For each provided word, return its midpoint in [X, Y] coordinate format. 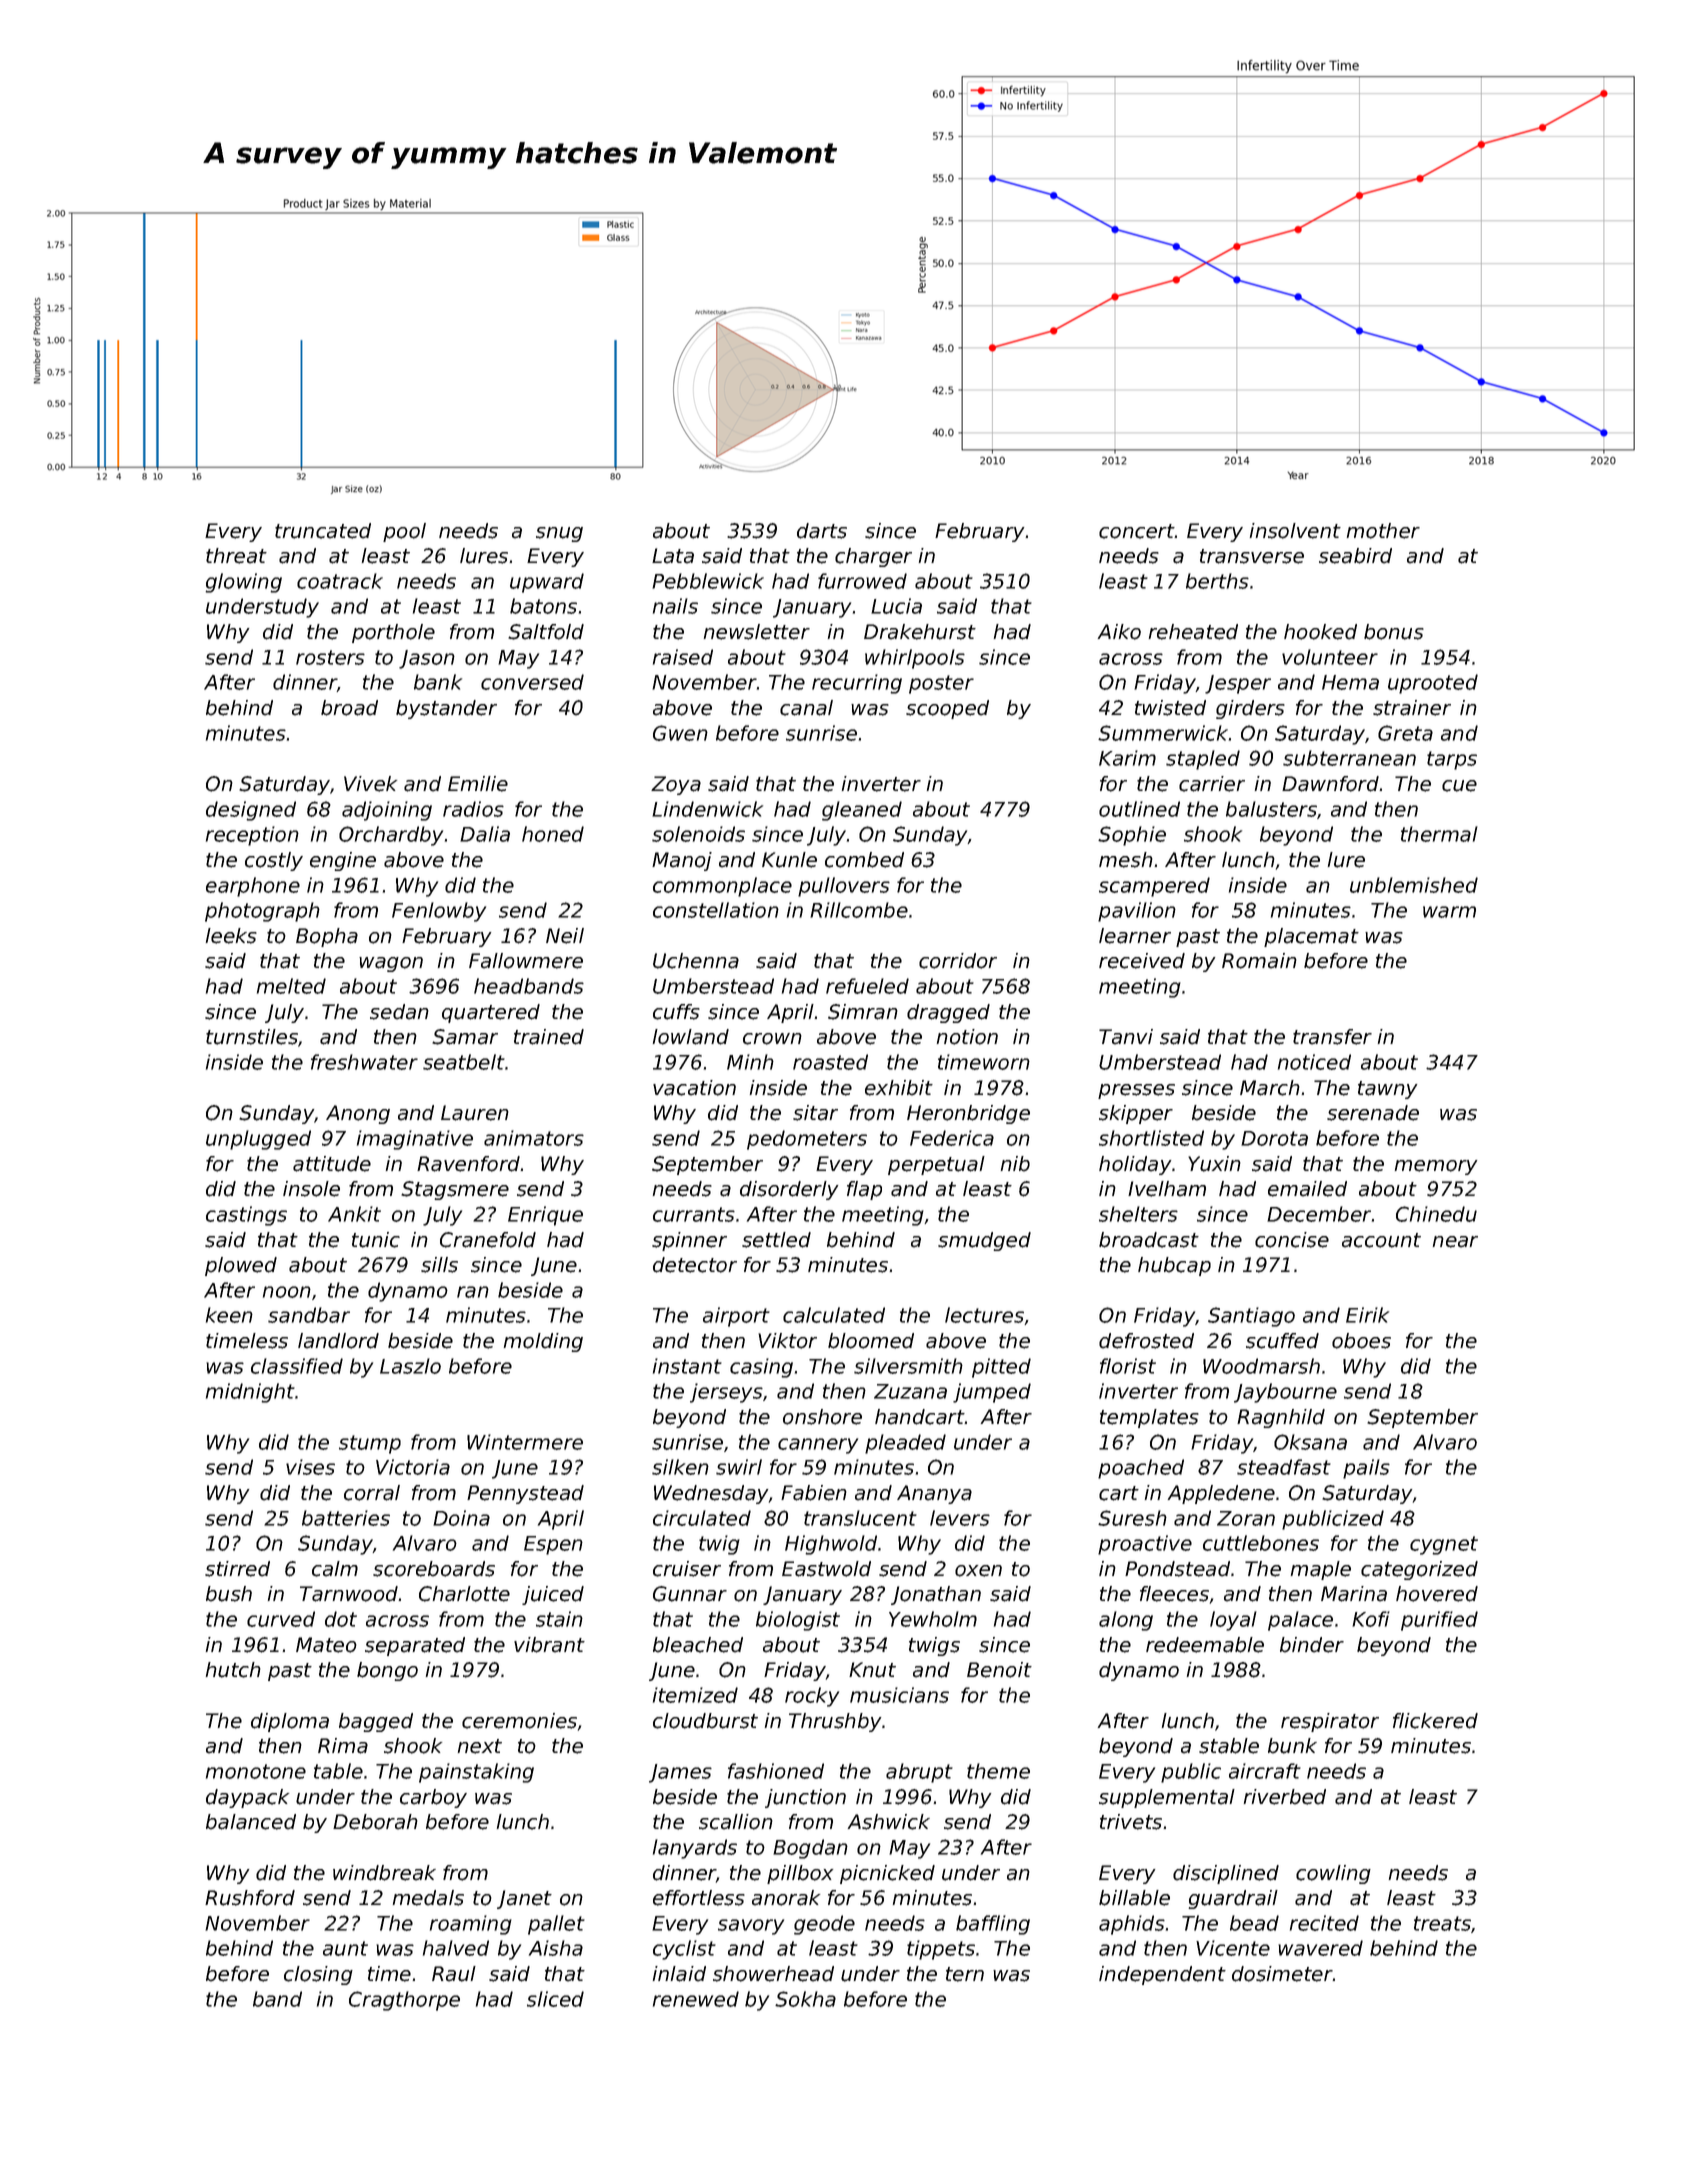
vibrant [549, 1645]
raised [683, 657]
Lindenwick [707, 809]
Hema [1350, 682]
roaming [471, 1925]
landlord [338, 1341]
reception [252, 836]
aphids [1132, 1925]
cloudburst [705, 1721]
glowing [243, 583]
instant [687, 1366]
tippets [941, 1950]
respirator [1330, 1722]
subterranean [1349, 758]
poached [1141, 1469]
